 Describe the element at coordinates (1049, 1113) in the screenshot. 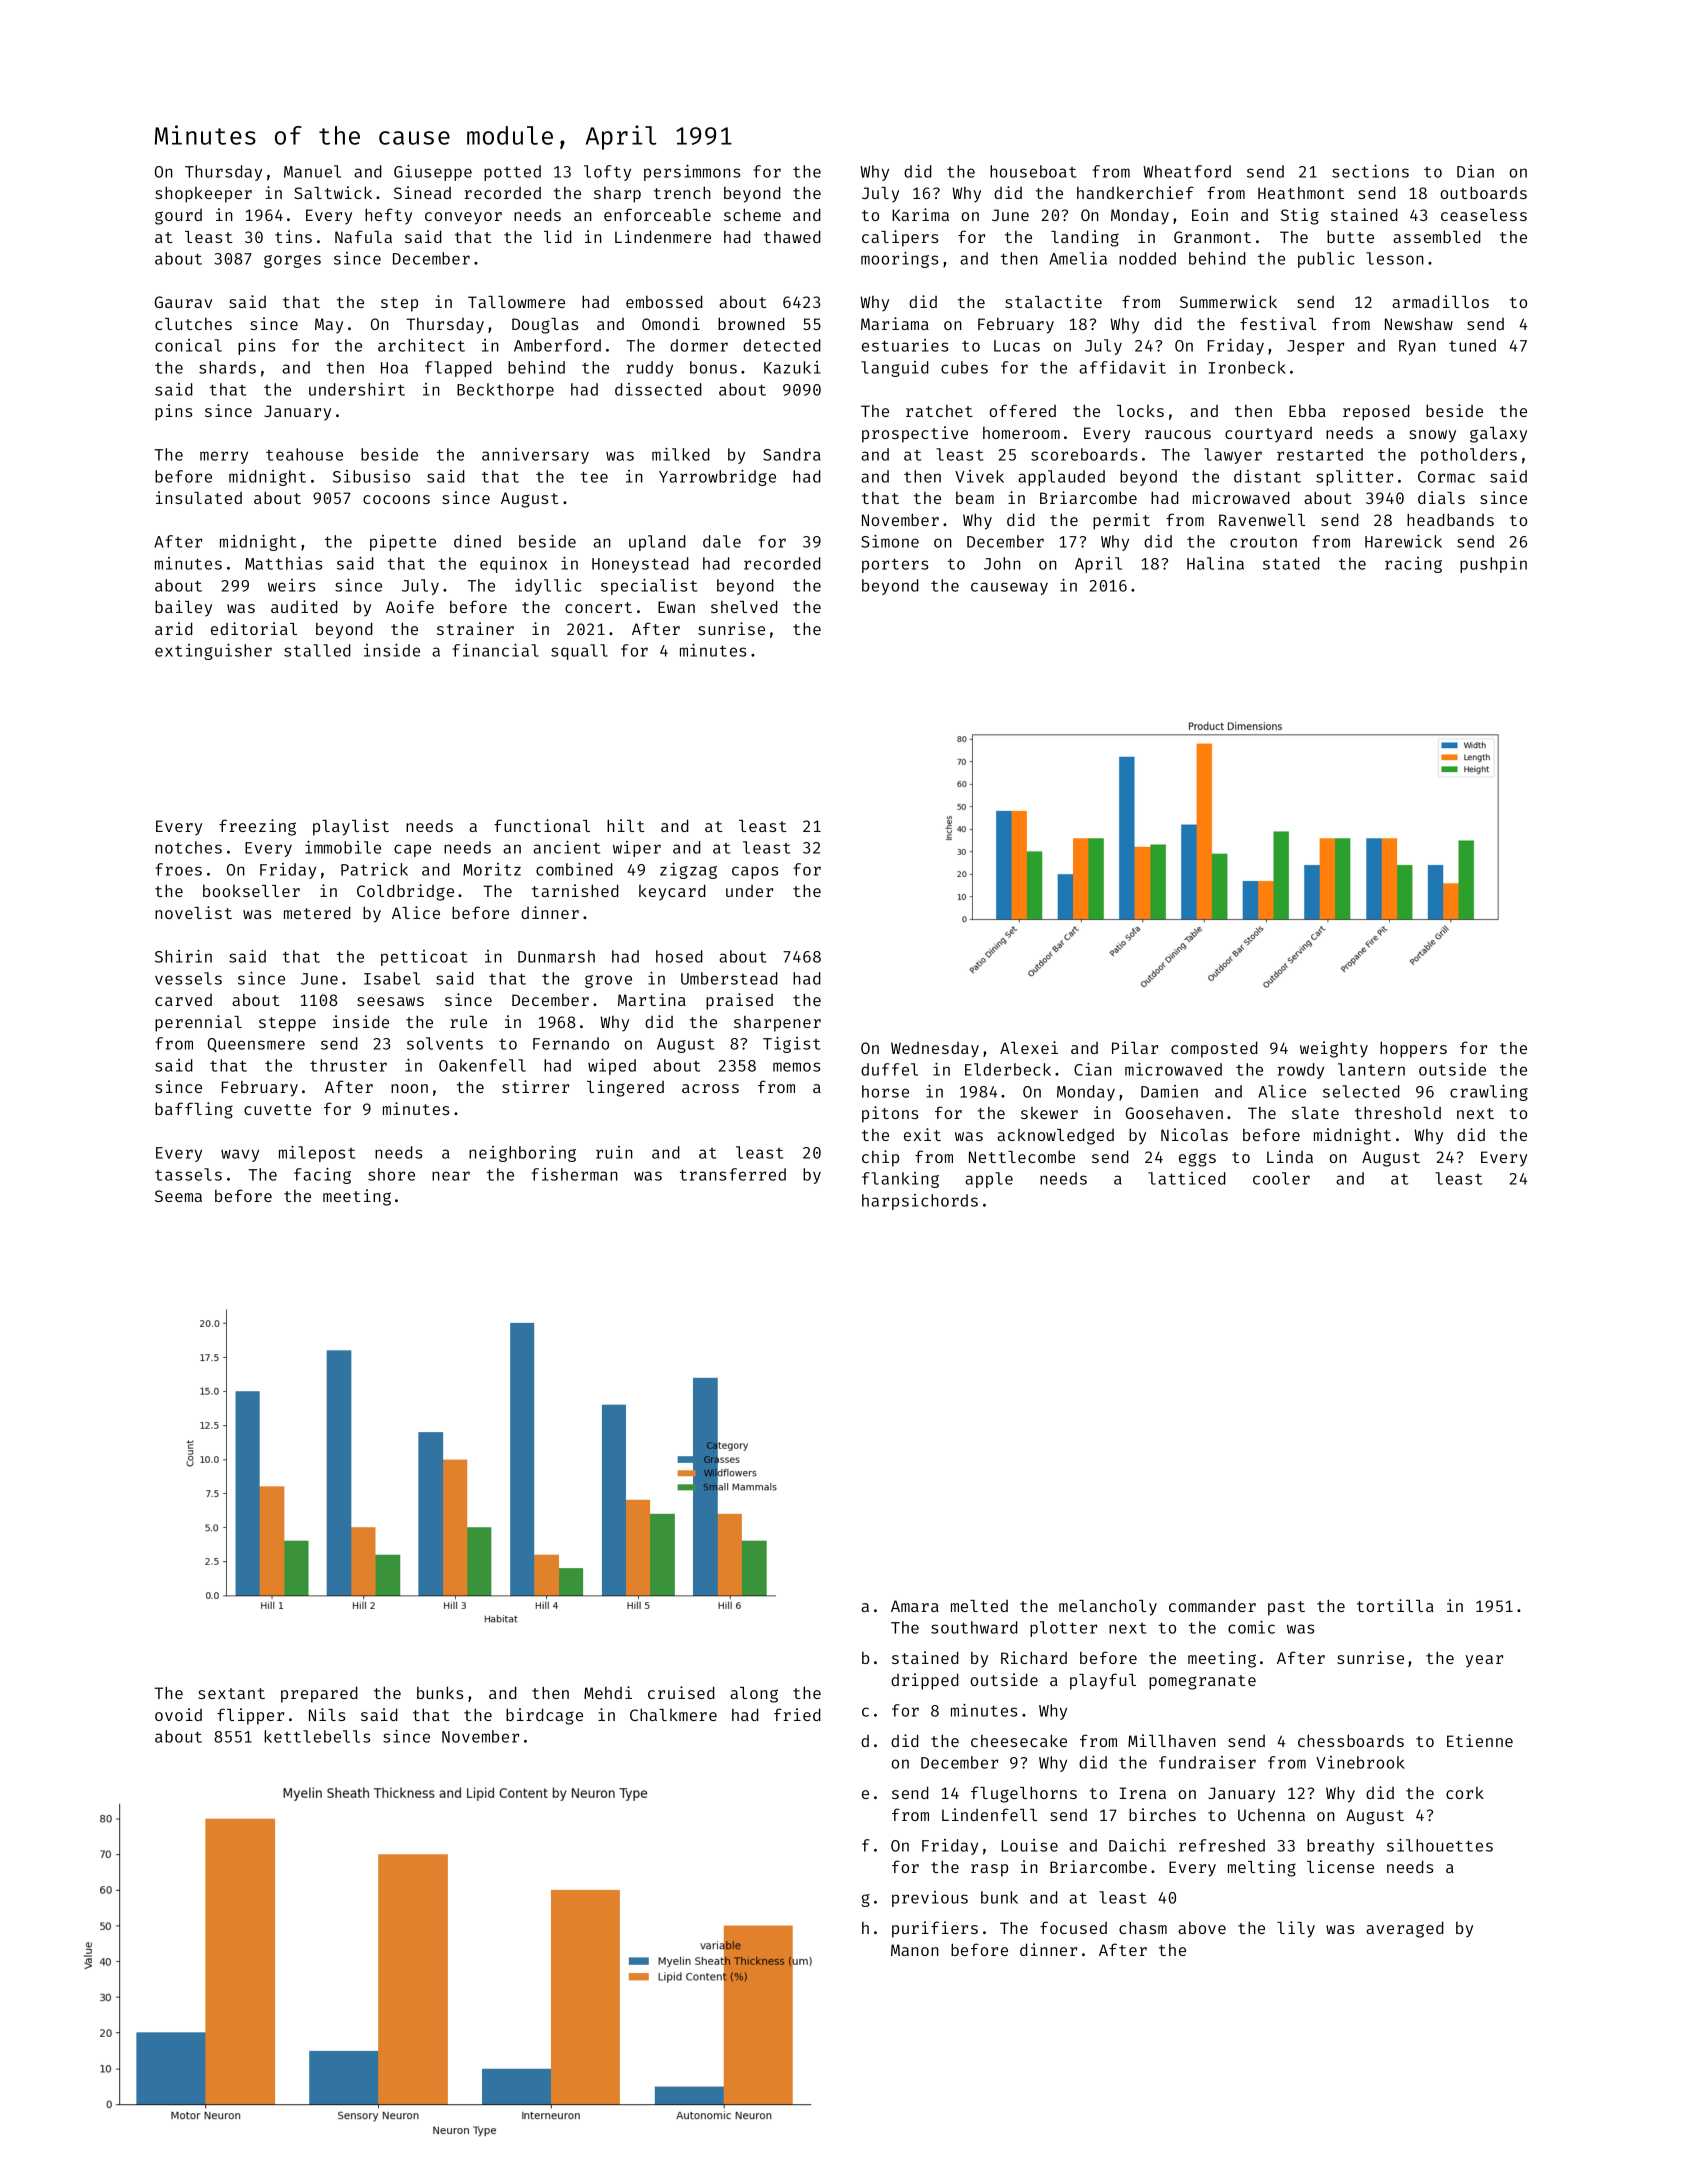

I see `skewer` at that location.
